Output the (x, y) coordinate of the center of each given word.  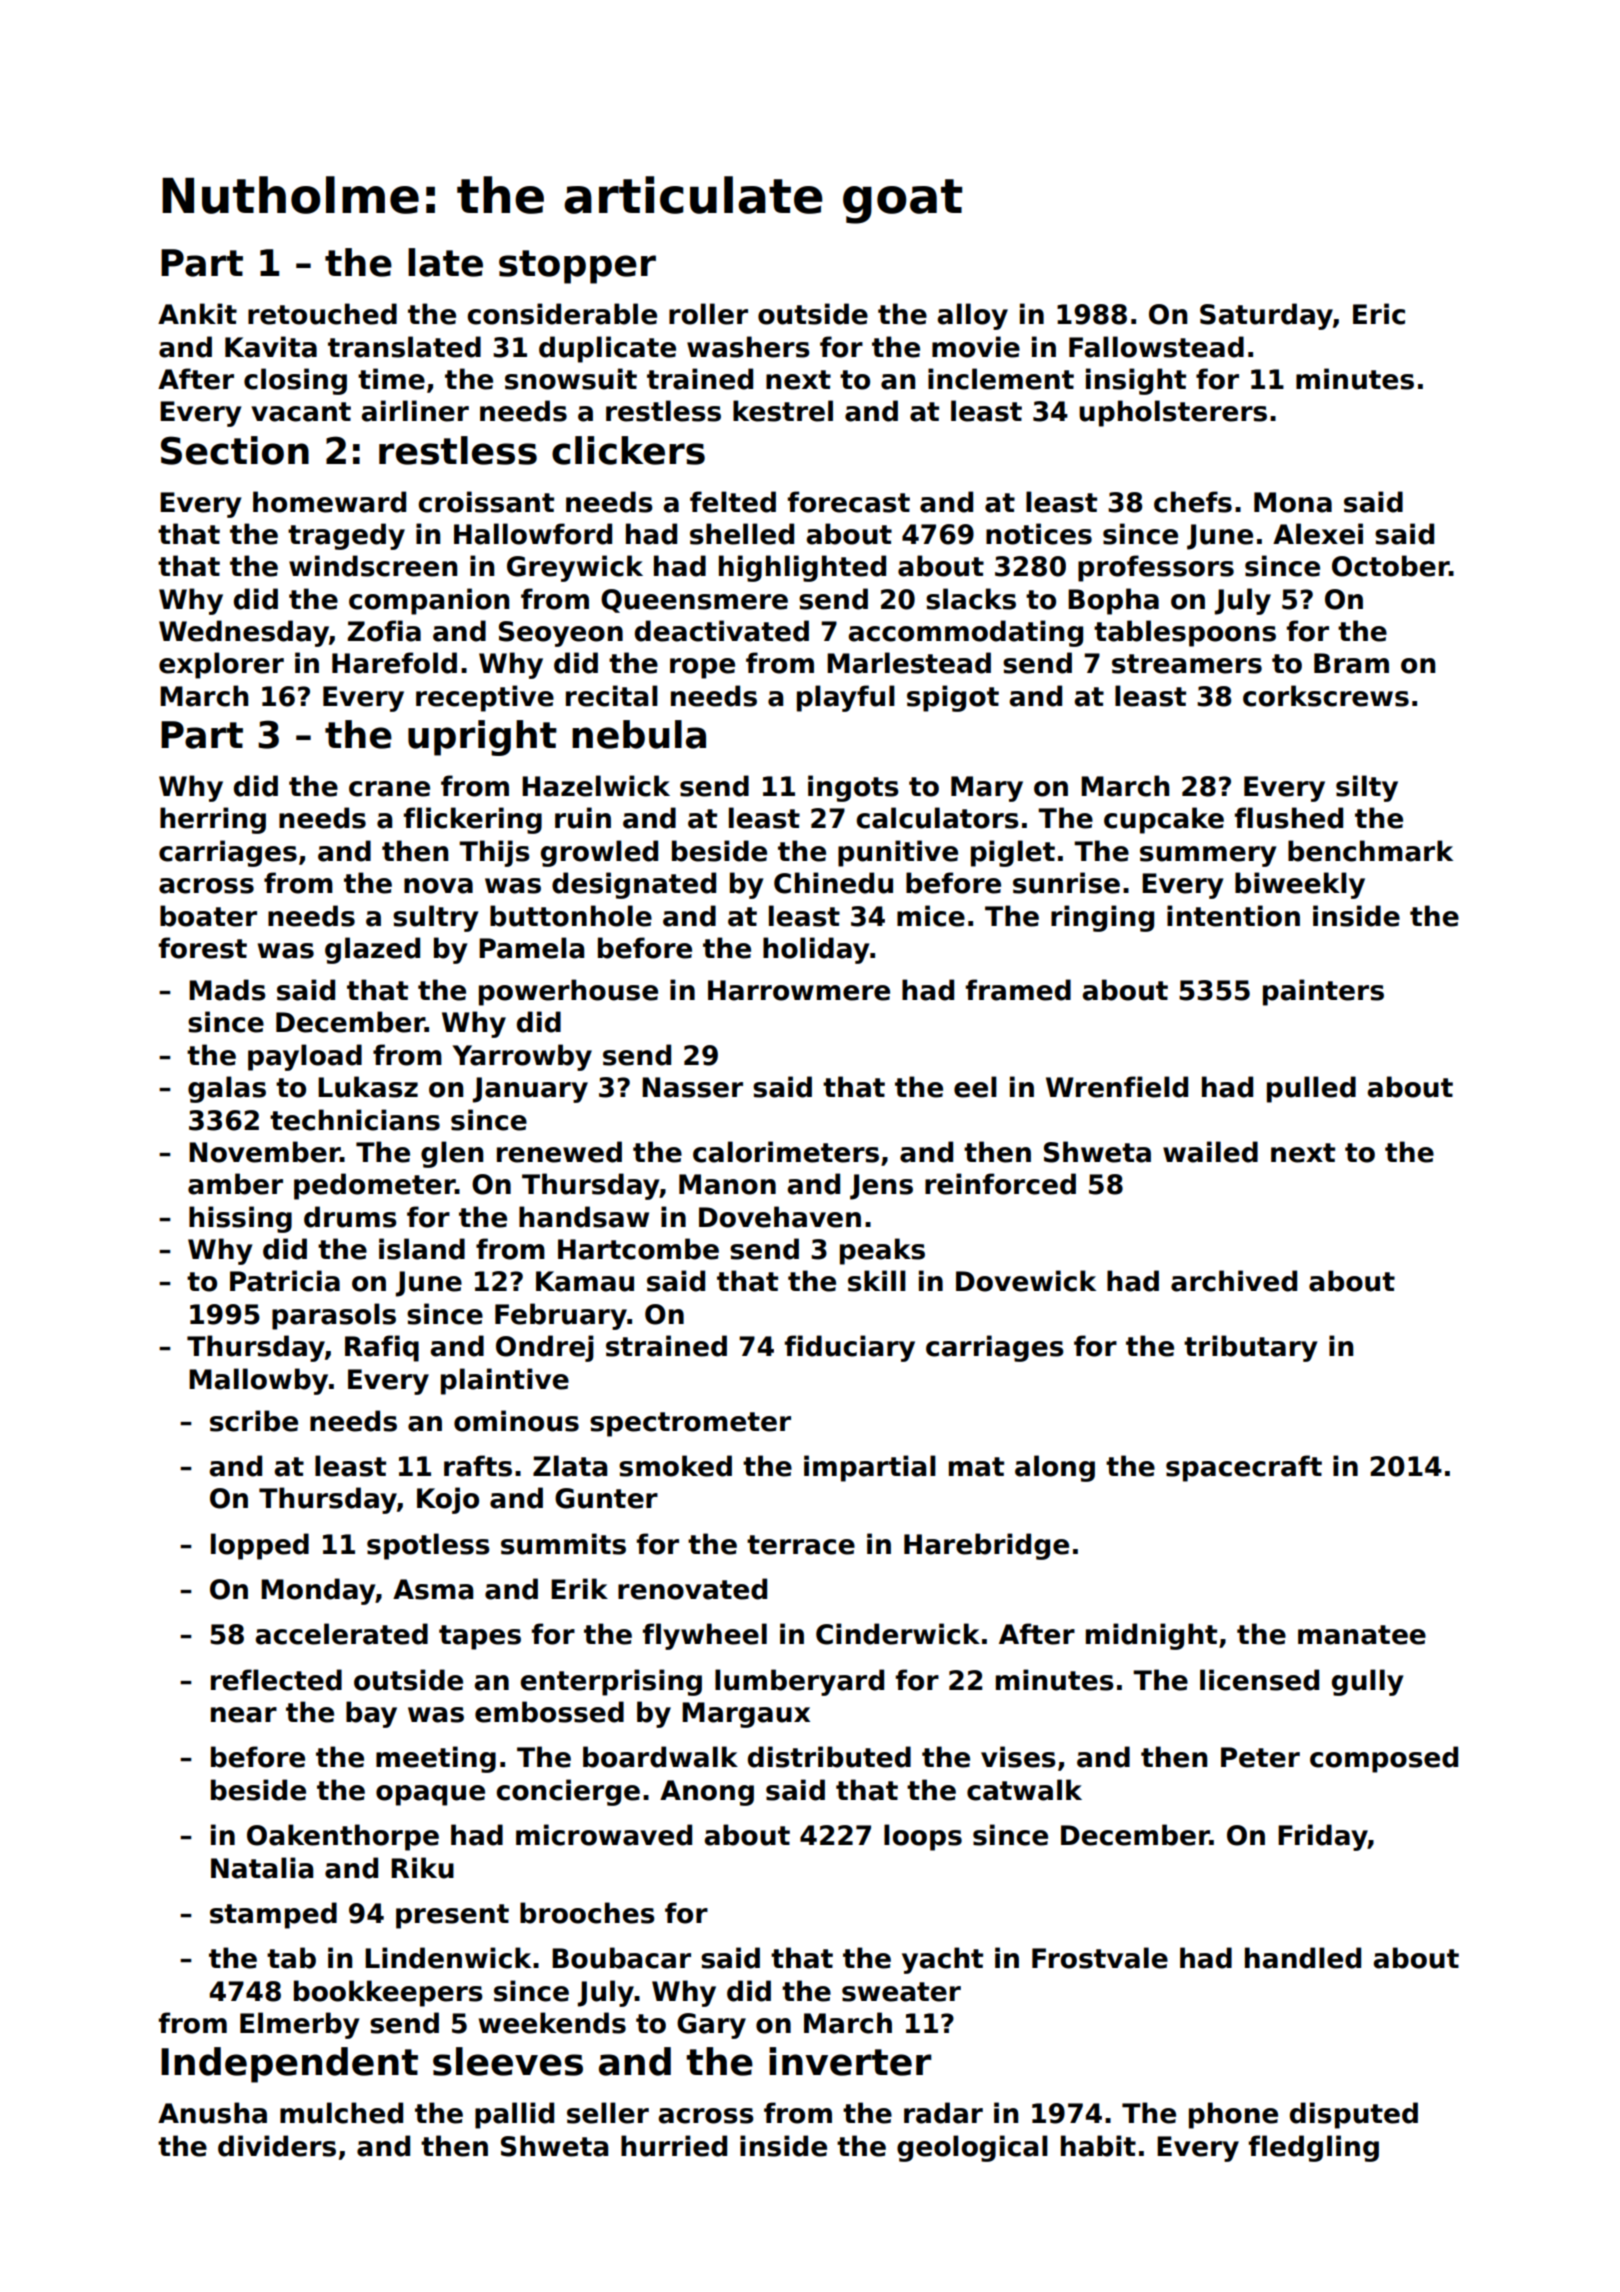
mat (976, 1467)
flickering (472, 820)
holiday (816, 950)
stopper (577, 267)
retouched (322, 314)
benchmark (1370, 851)
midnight (1151, 1636)
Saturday (1266, 316)
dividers (277, 2146)
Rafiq (382, 1348)
